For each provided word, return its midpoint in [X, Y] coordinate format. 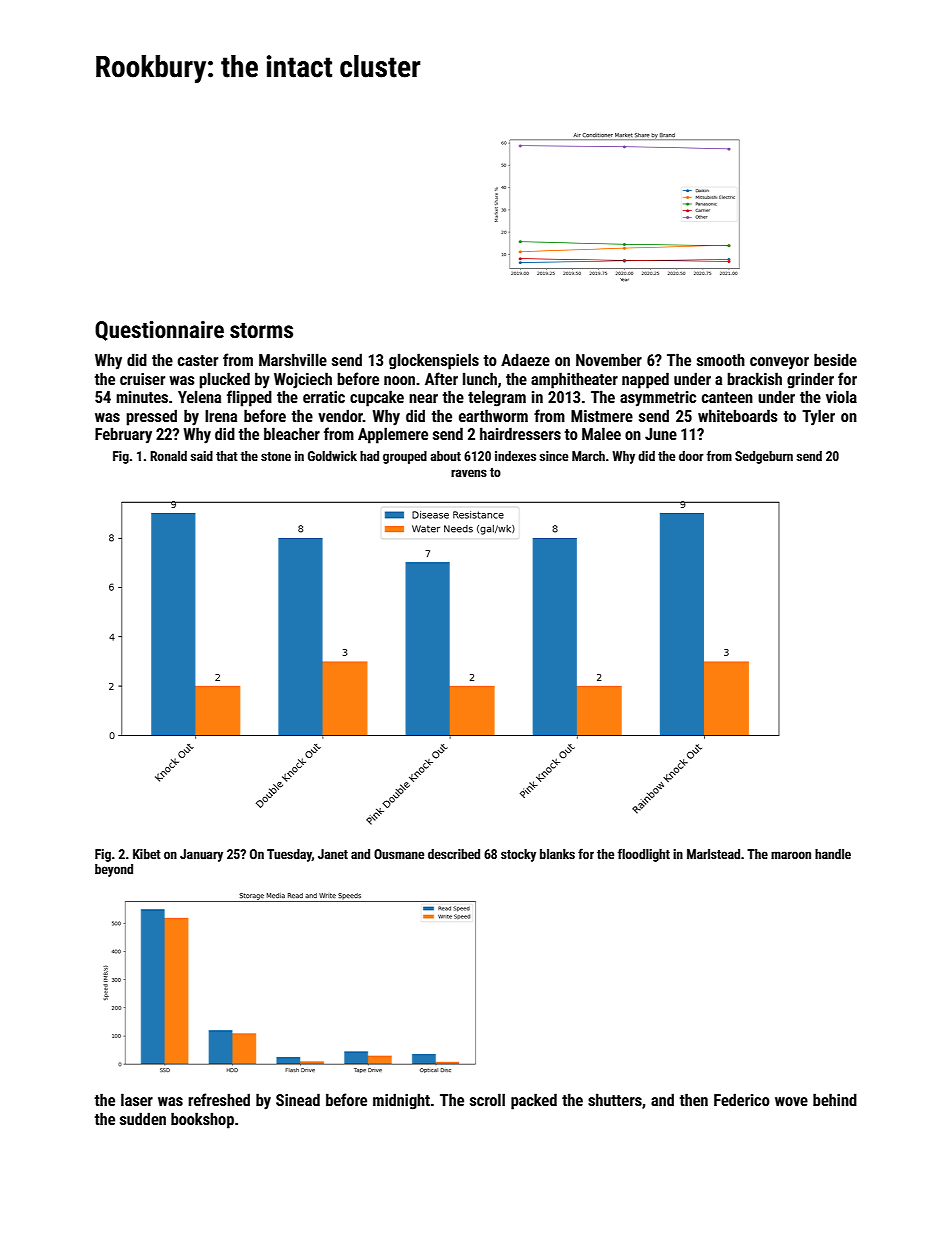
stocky [518, 855]
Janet [333, 854]
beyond [114, 870]
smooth [721, 359]
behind [835, 1099]
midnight [401, 1101]
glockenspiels [434, 361]
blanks [557, 854]
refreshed [219, 1099]
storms [261, 330]
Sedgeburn [764, 457]
